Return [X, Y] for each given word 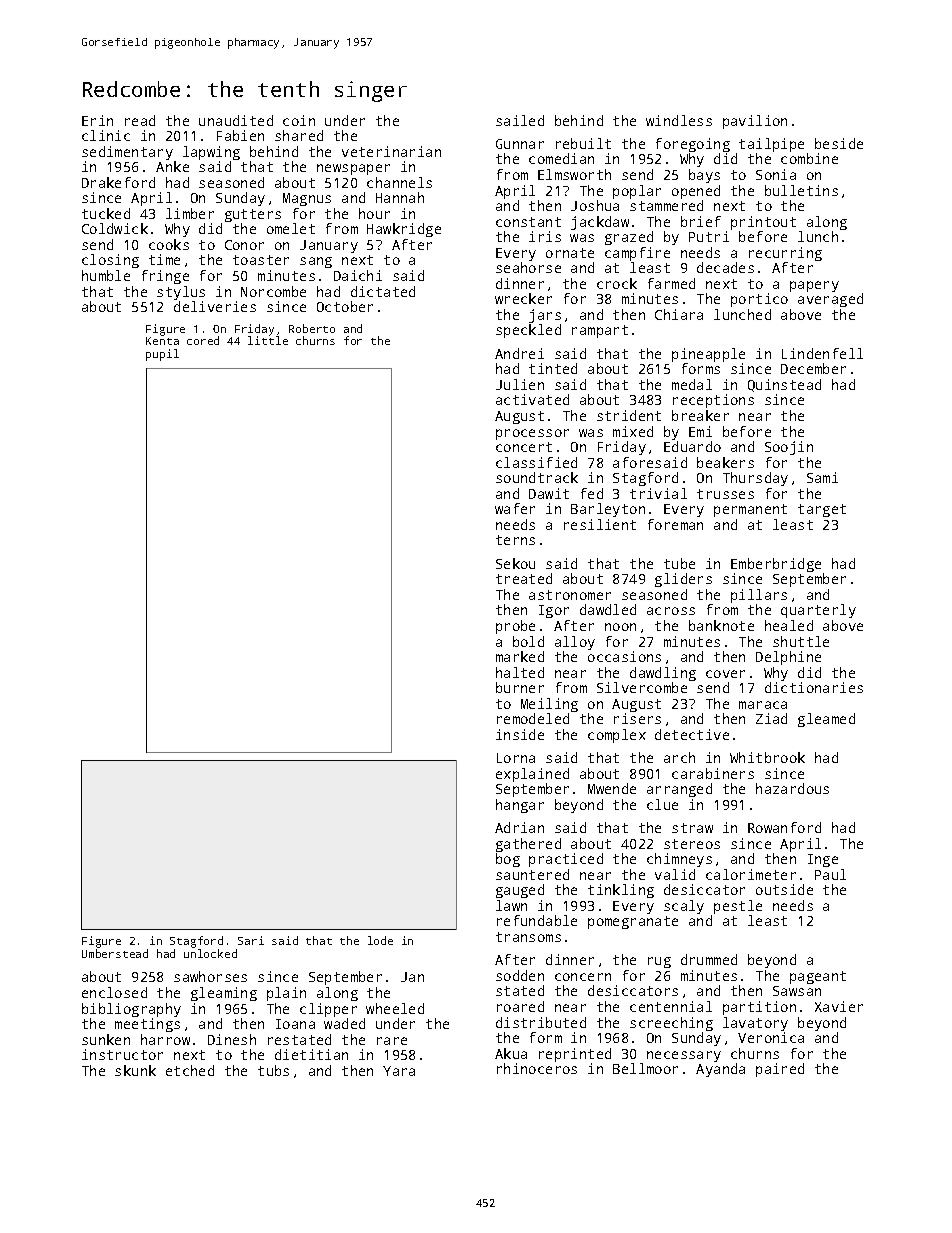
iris [545, 236]
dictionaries [814, 687]
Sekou [515, 563]
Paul [830, 874]
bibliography [131, 1010]
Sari [251, 940]
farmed [671, 283]
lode [380, 940]
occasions [624, 656]
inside [520, 734]
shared [299, 135]
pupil [162, 355]
